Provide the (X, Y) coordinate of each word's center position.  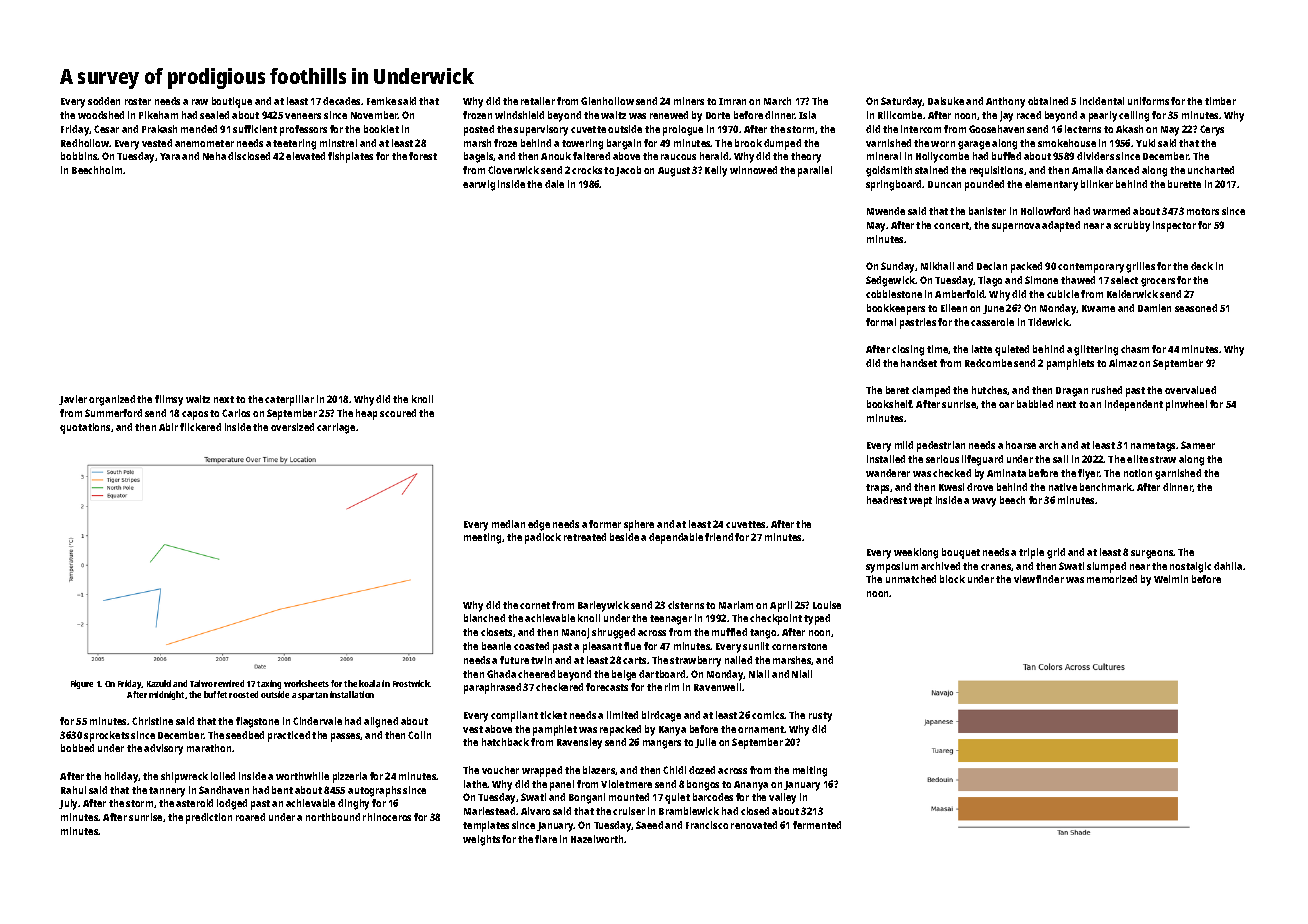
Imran (732, 101)
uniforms (1148, 101)
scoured (398, 413)
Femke (381, 101)
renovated (754, 825)
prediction (209, 818)
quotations (85, 428)
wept (920, 502)
